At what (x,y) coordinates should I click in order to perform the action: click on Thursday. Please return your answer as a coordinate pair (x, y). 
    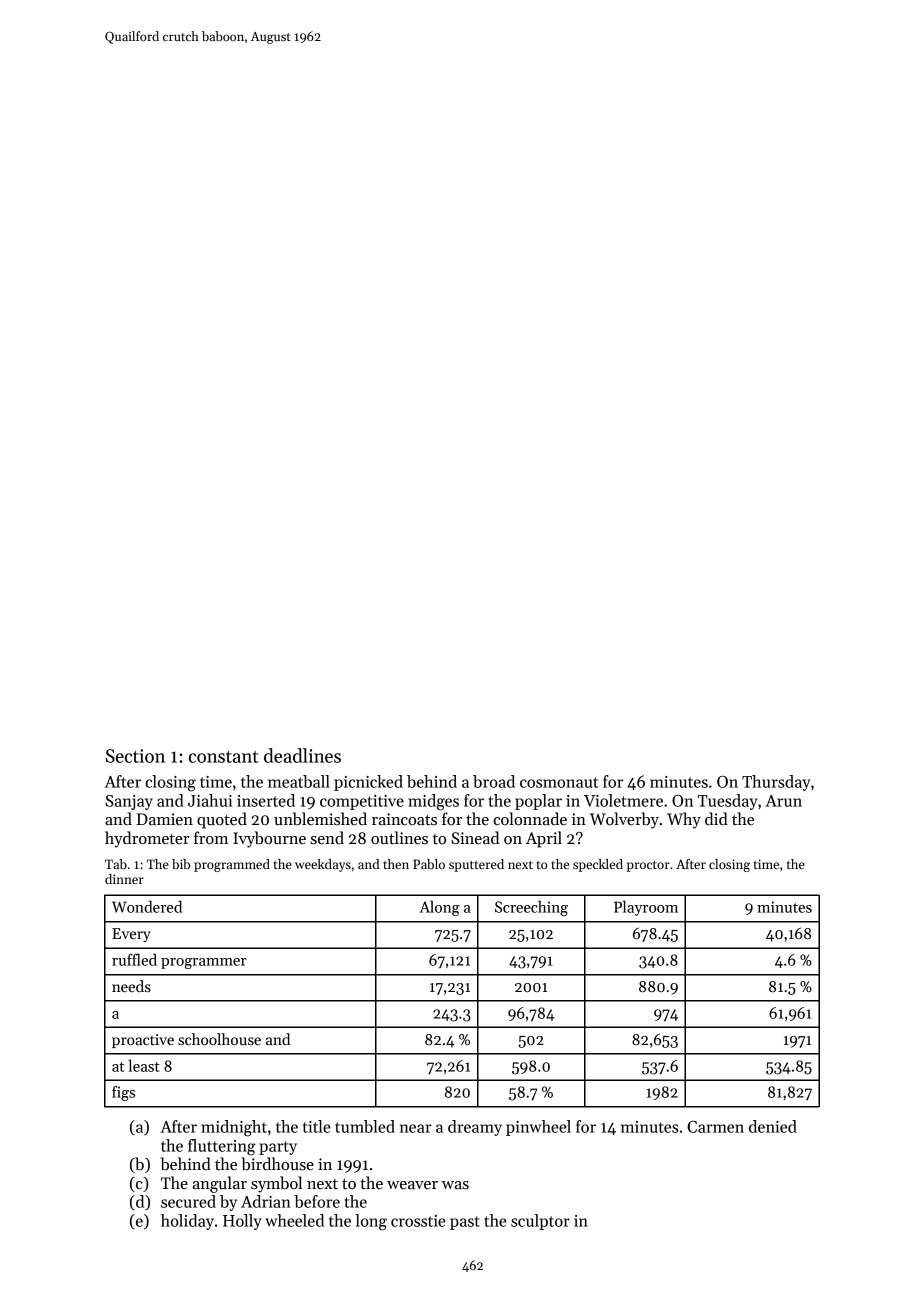
    Looking at the image, I should click on (776, 783).
